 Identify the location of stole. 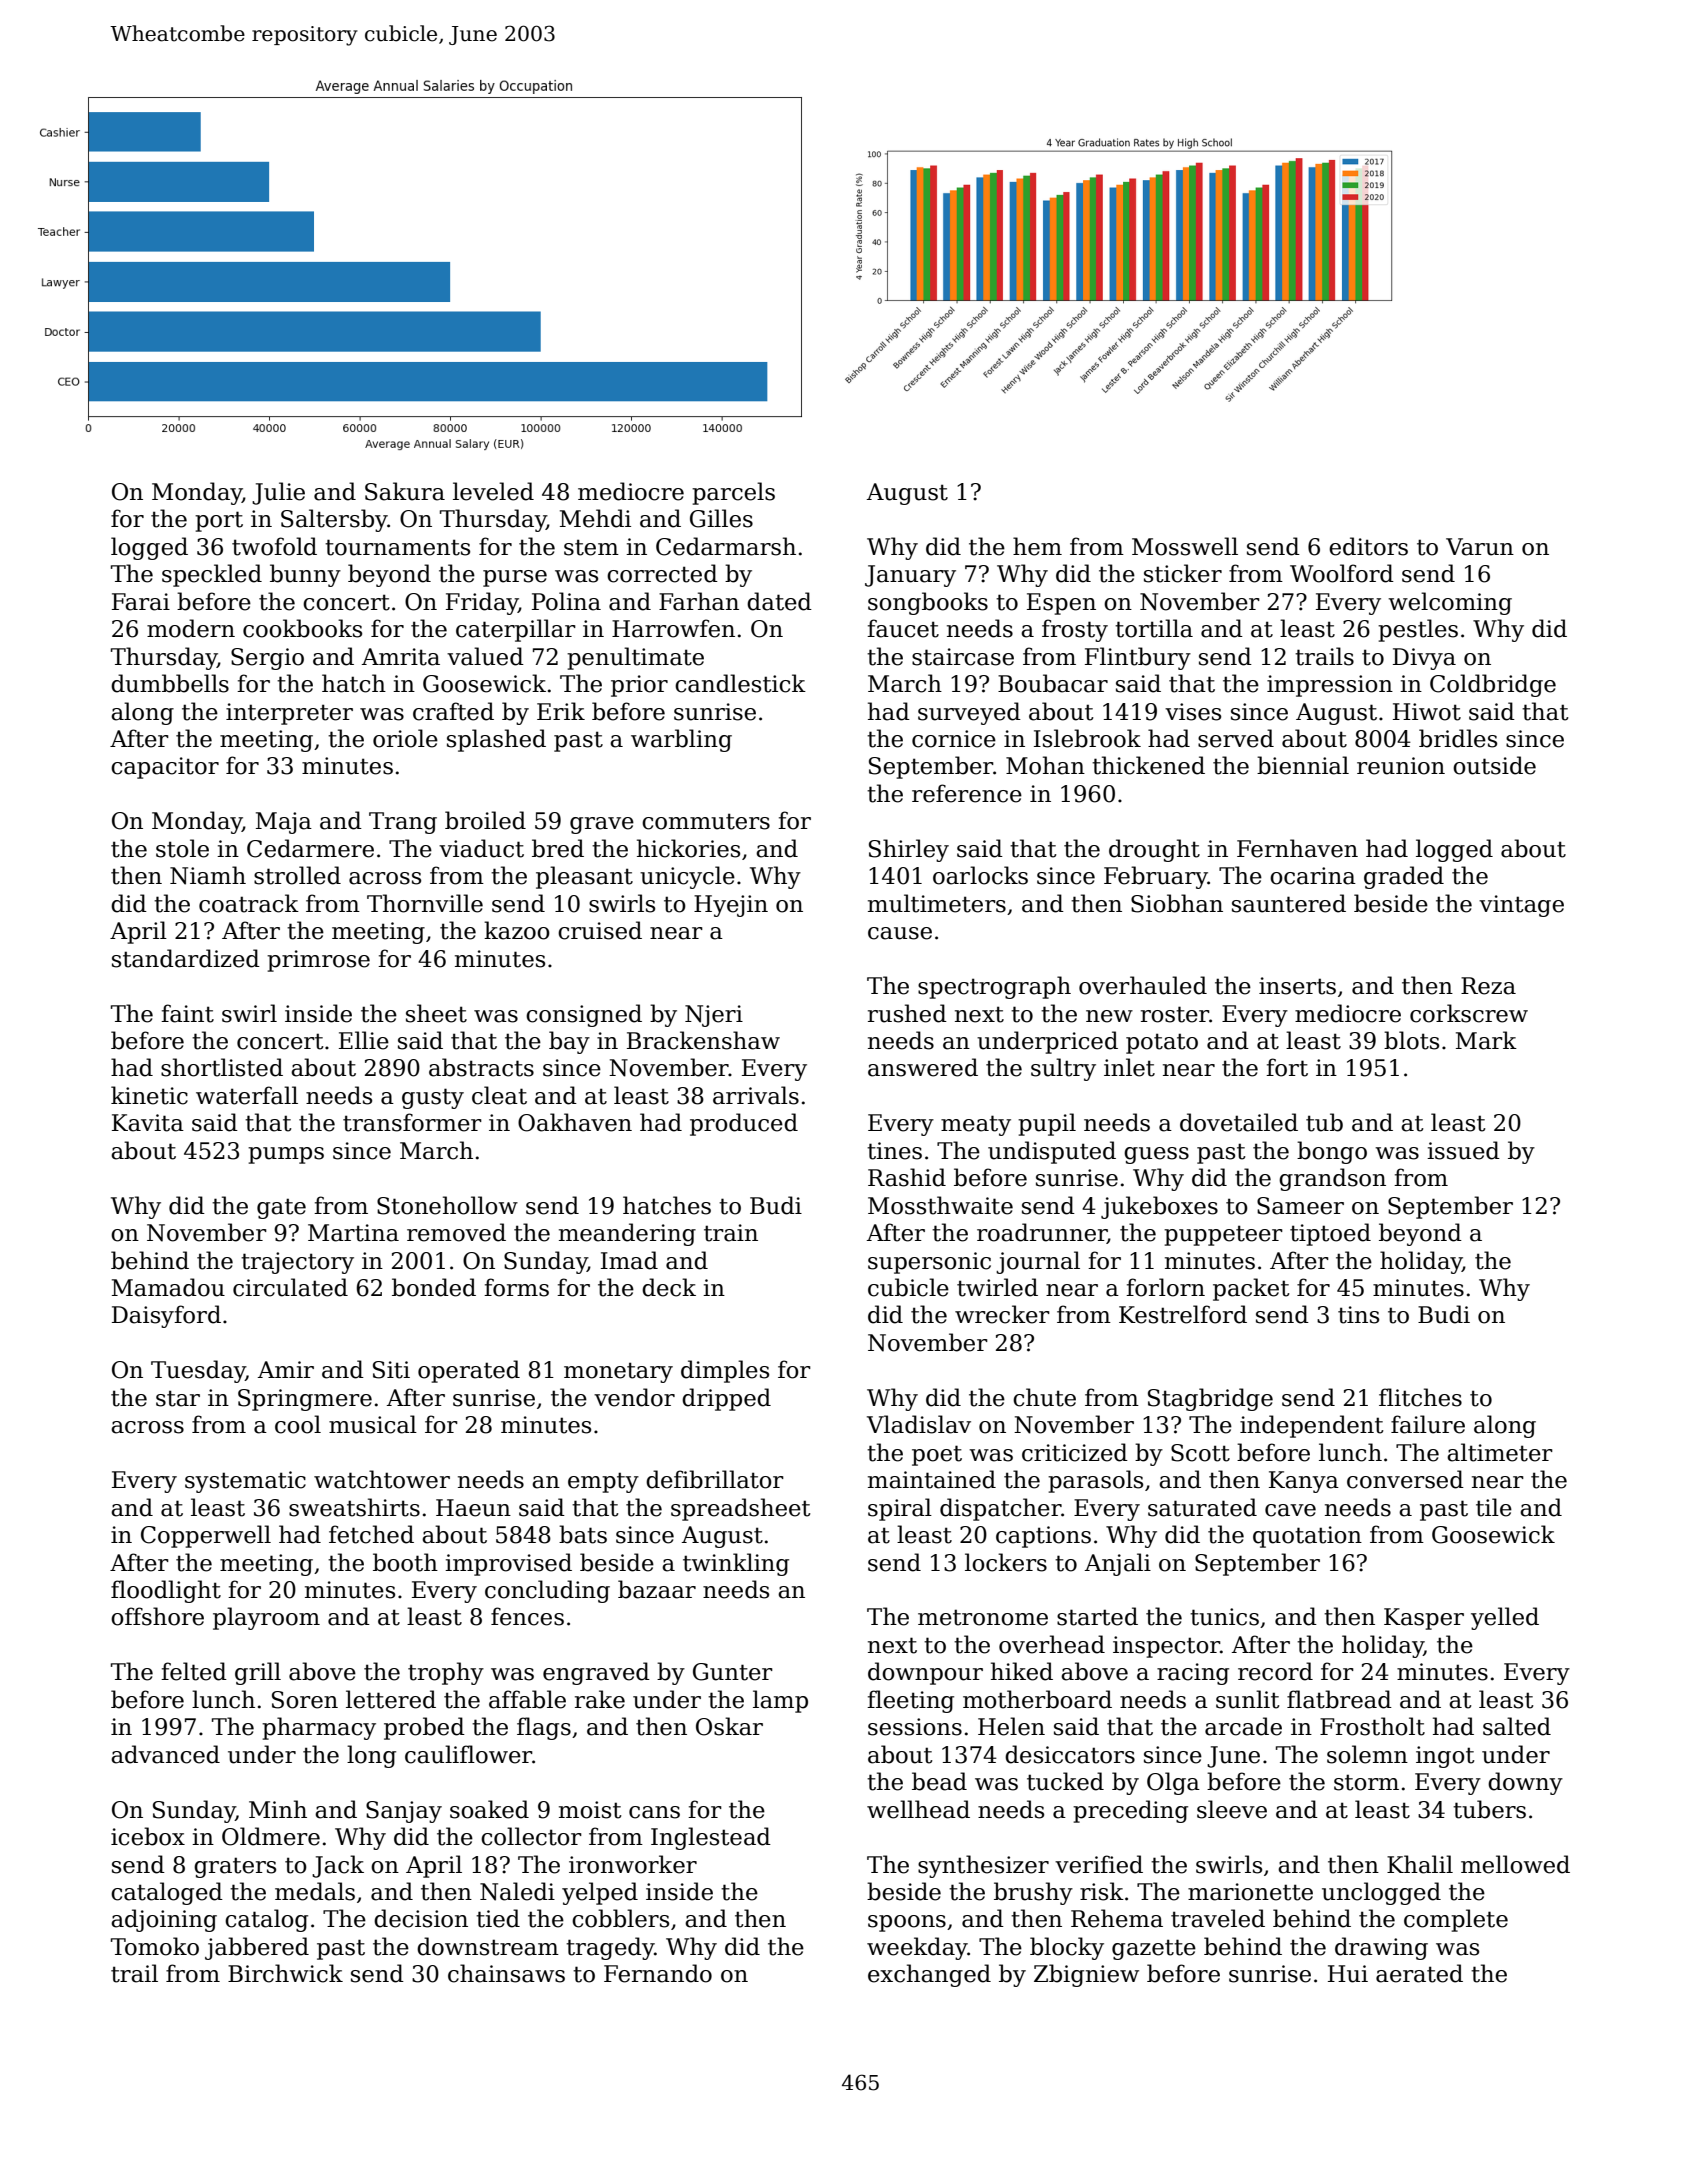
(182, 848).
